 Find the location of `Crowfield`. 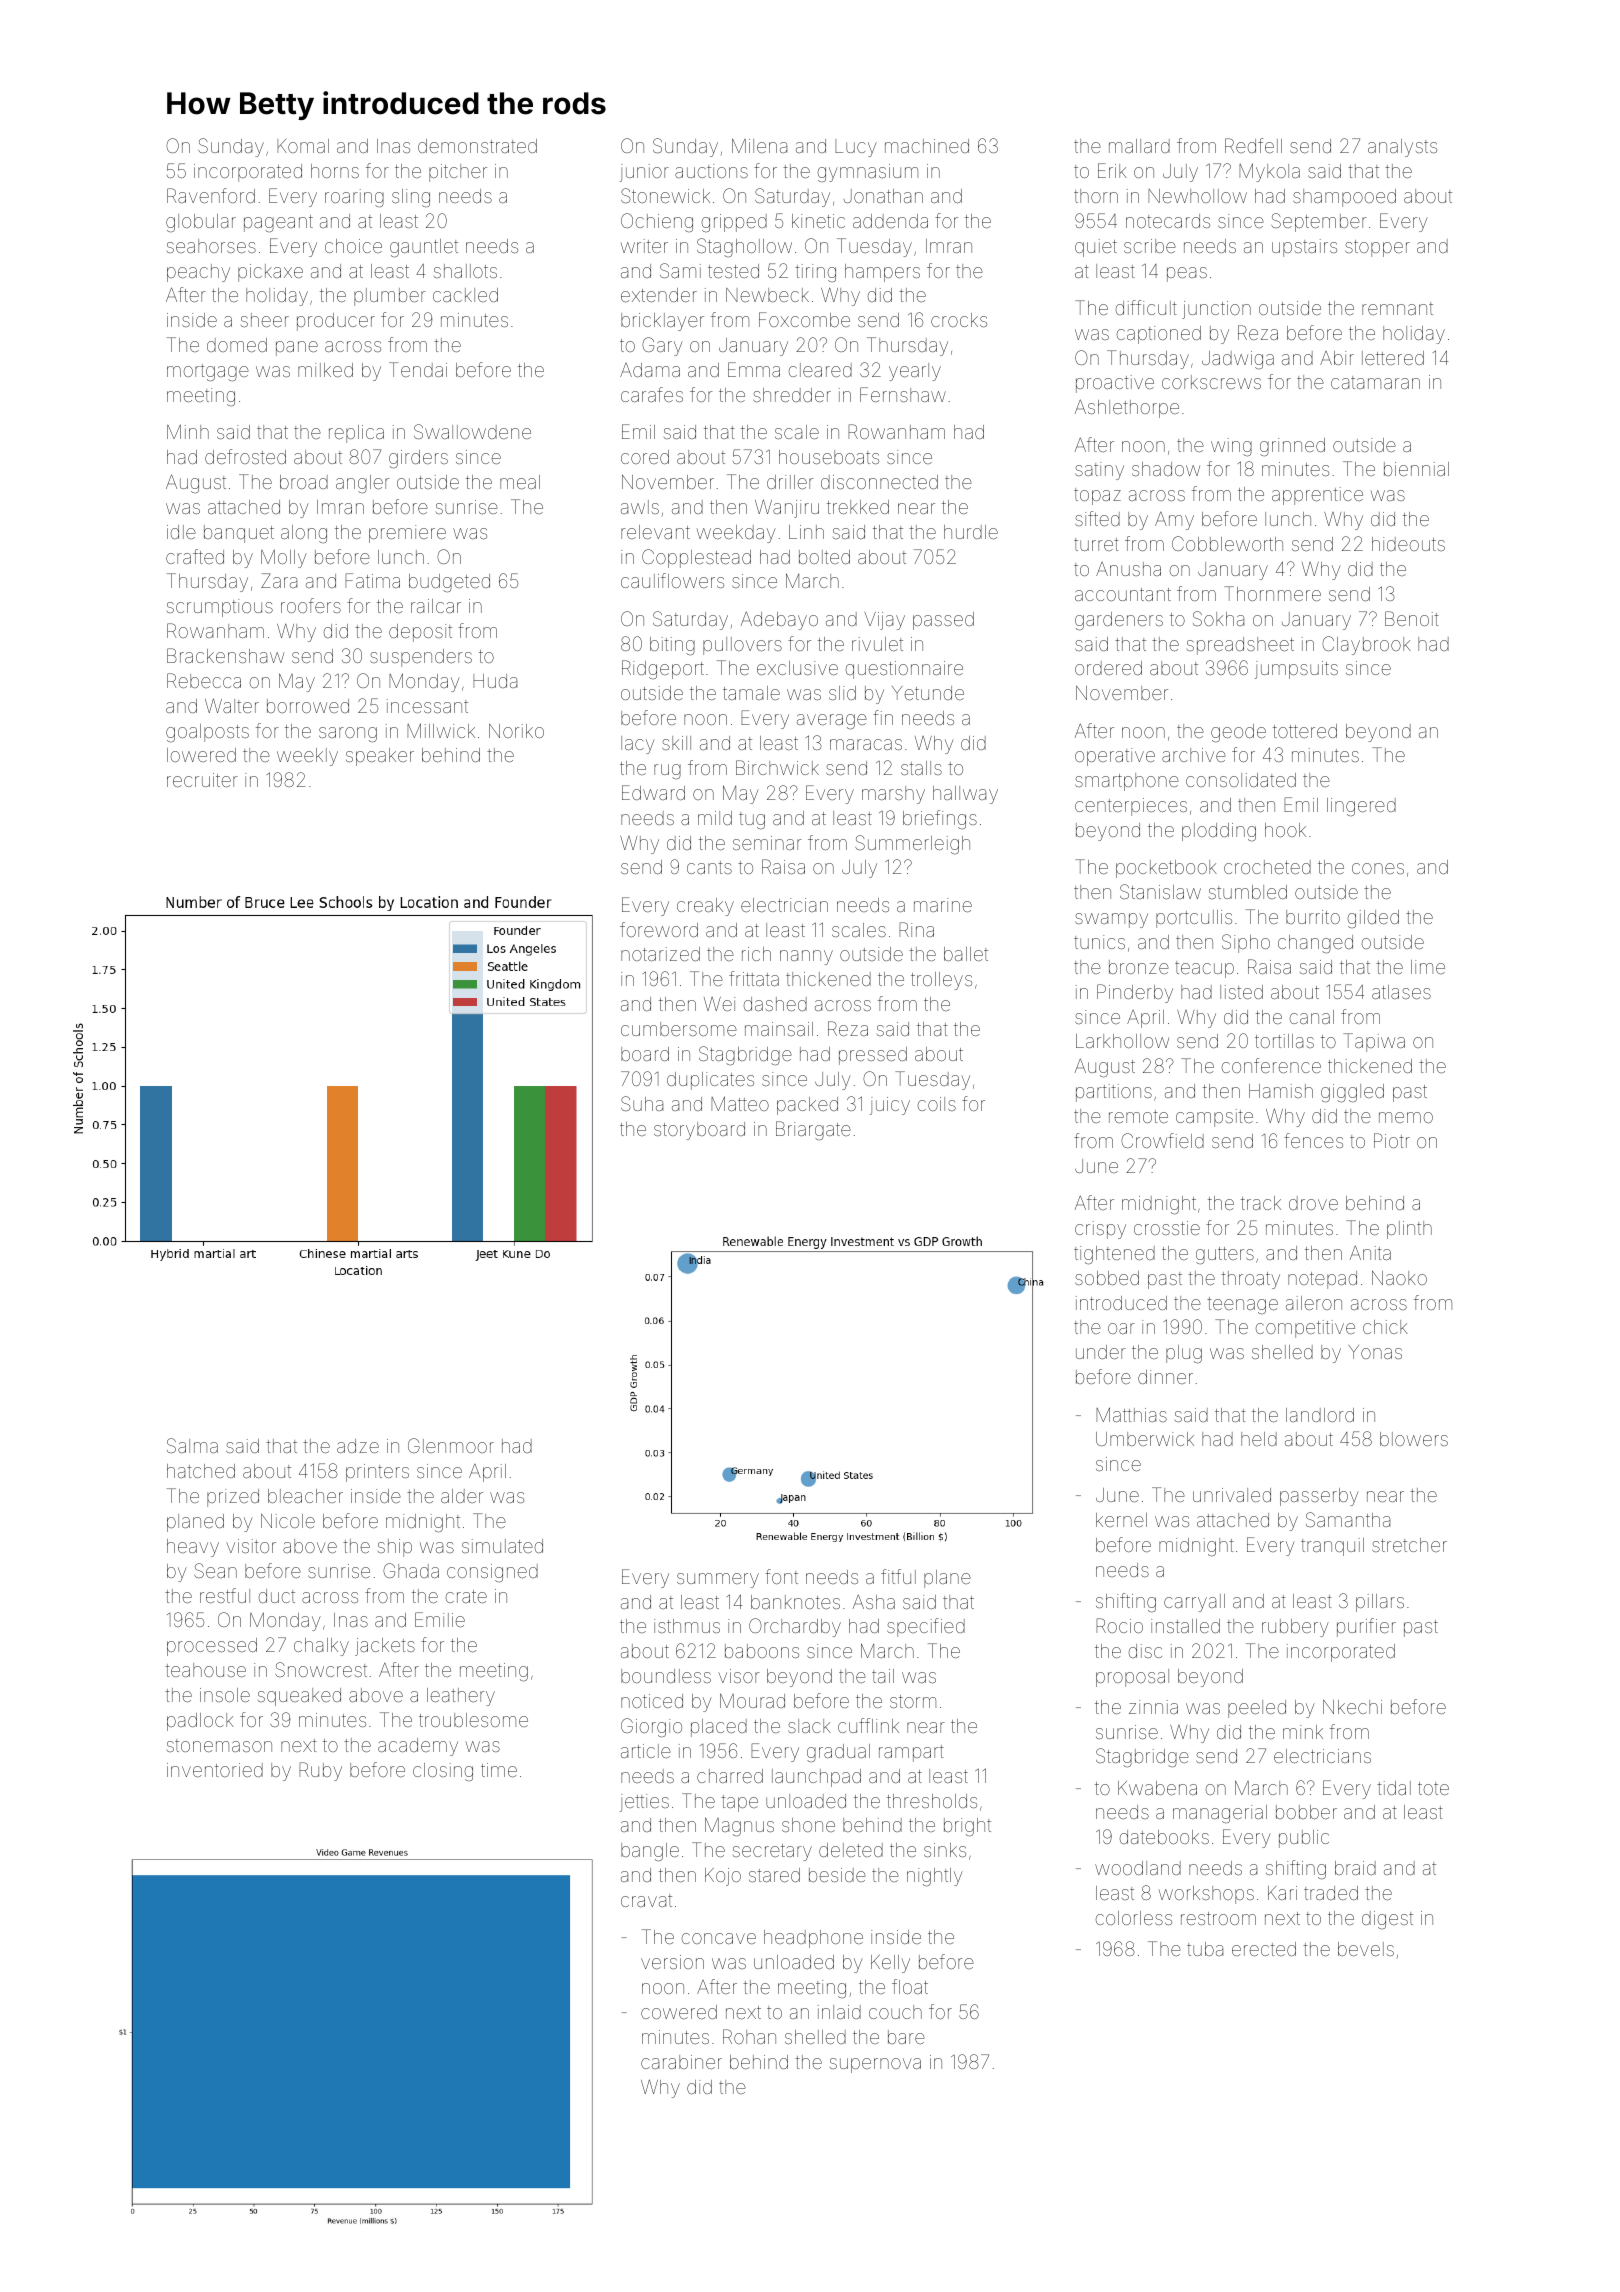

Crowfield is located at coordinates (1162, 1140).
